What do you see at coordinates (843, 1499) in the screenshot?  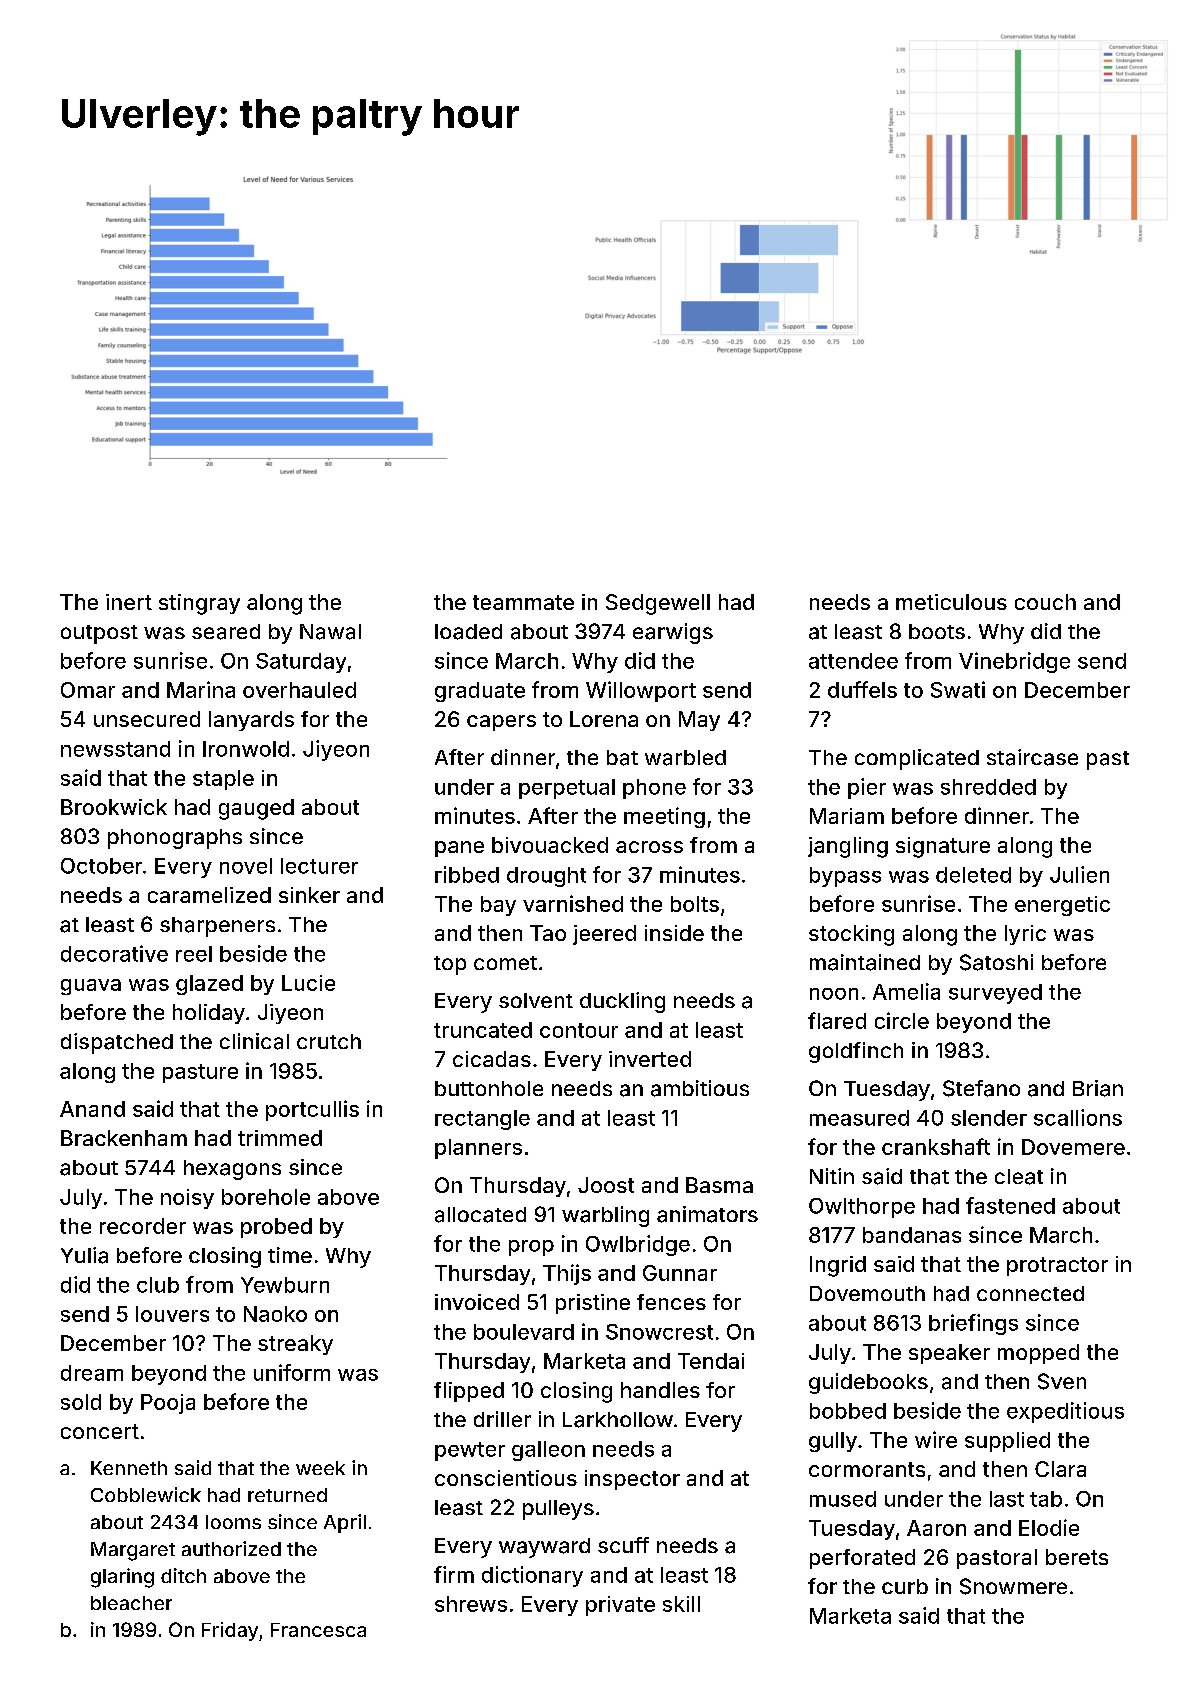 I see `mused` at bounding box center [843, 1499].
